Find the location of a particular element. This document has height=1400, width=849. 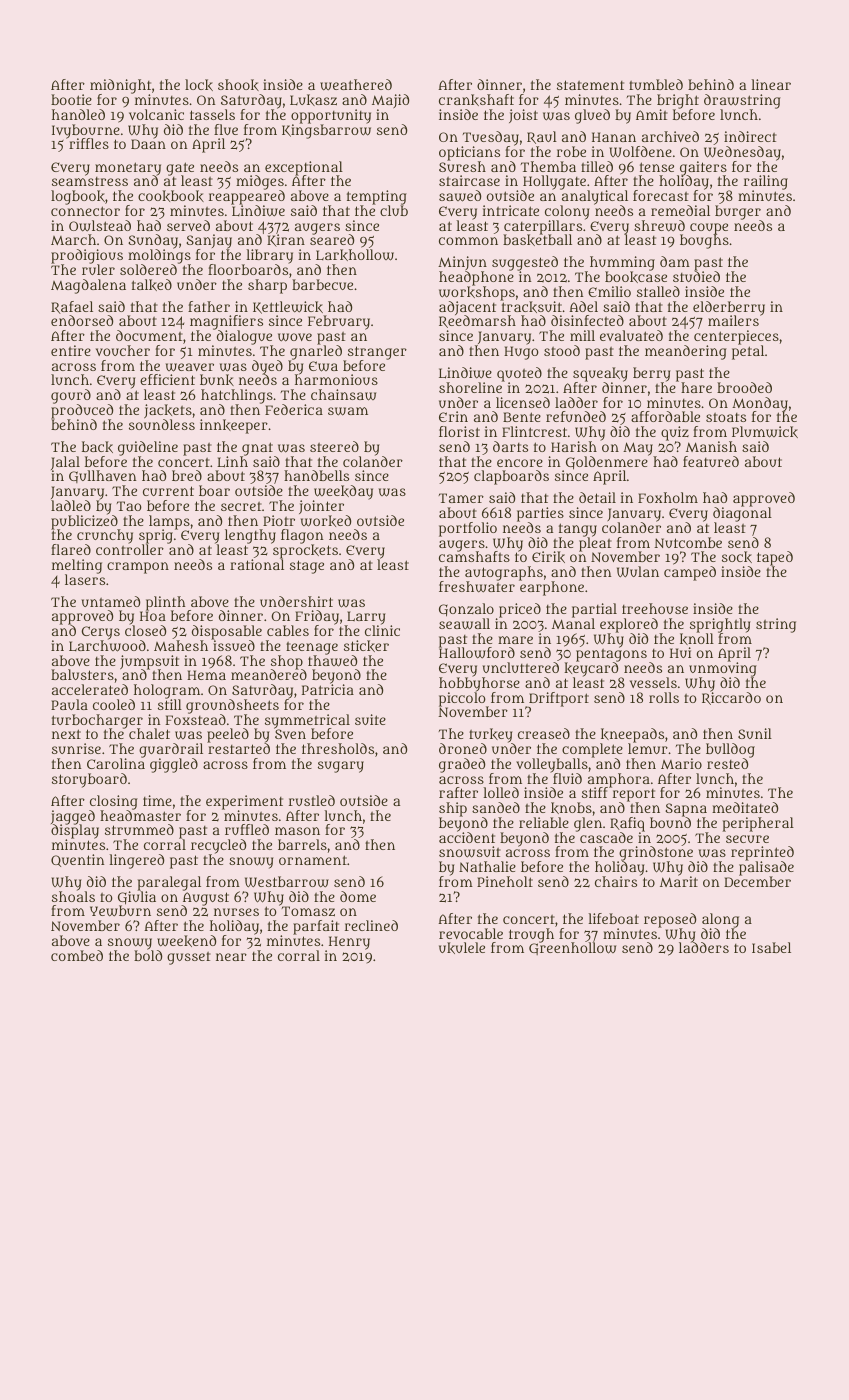

Riccardo is located at coordinates (731, 698).
